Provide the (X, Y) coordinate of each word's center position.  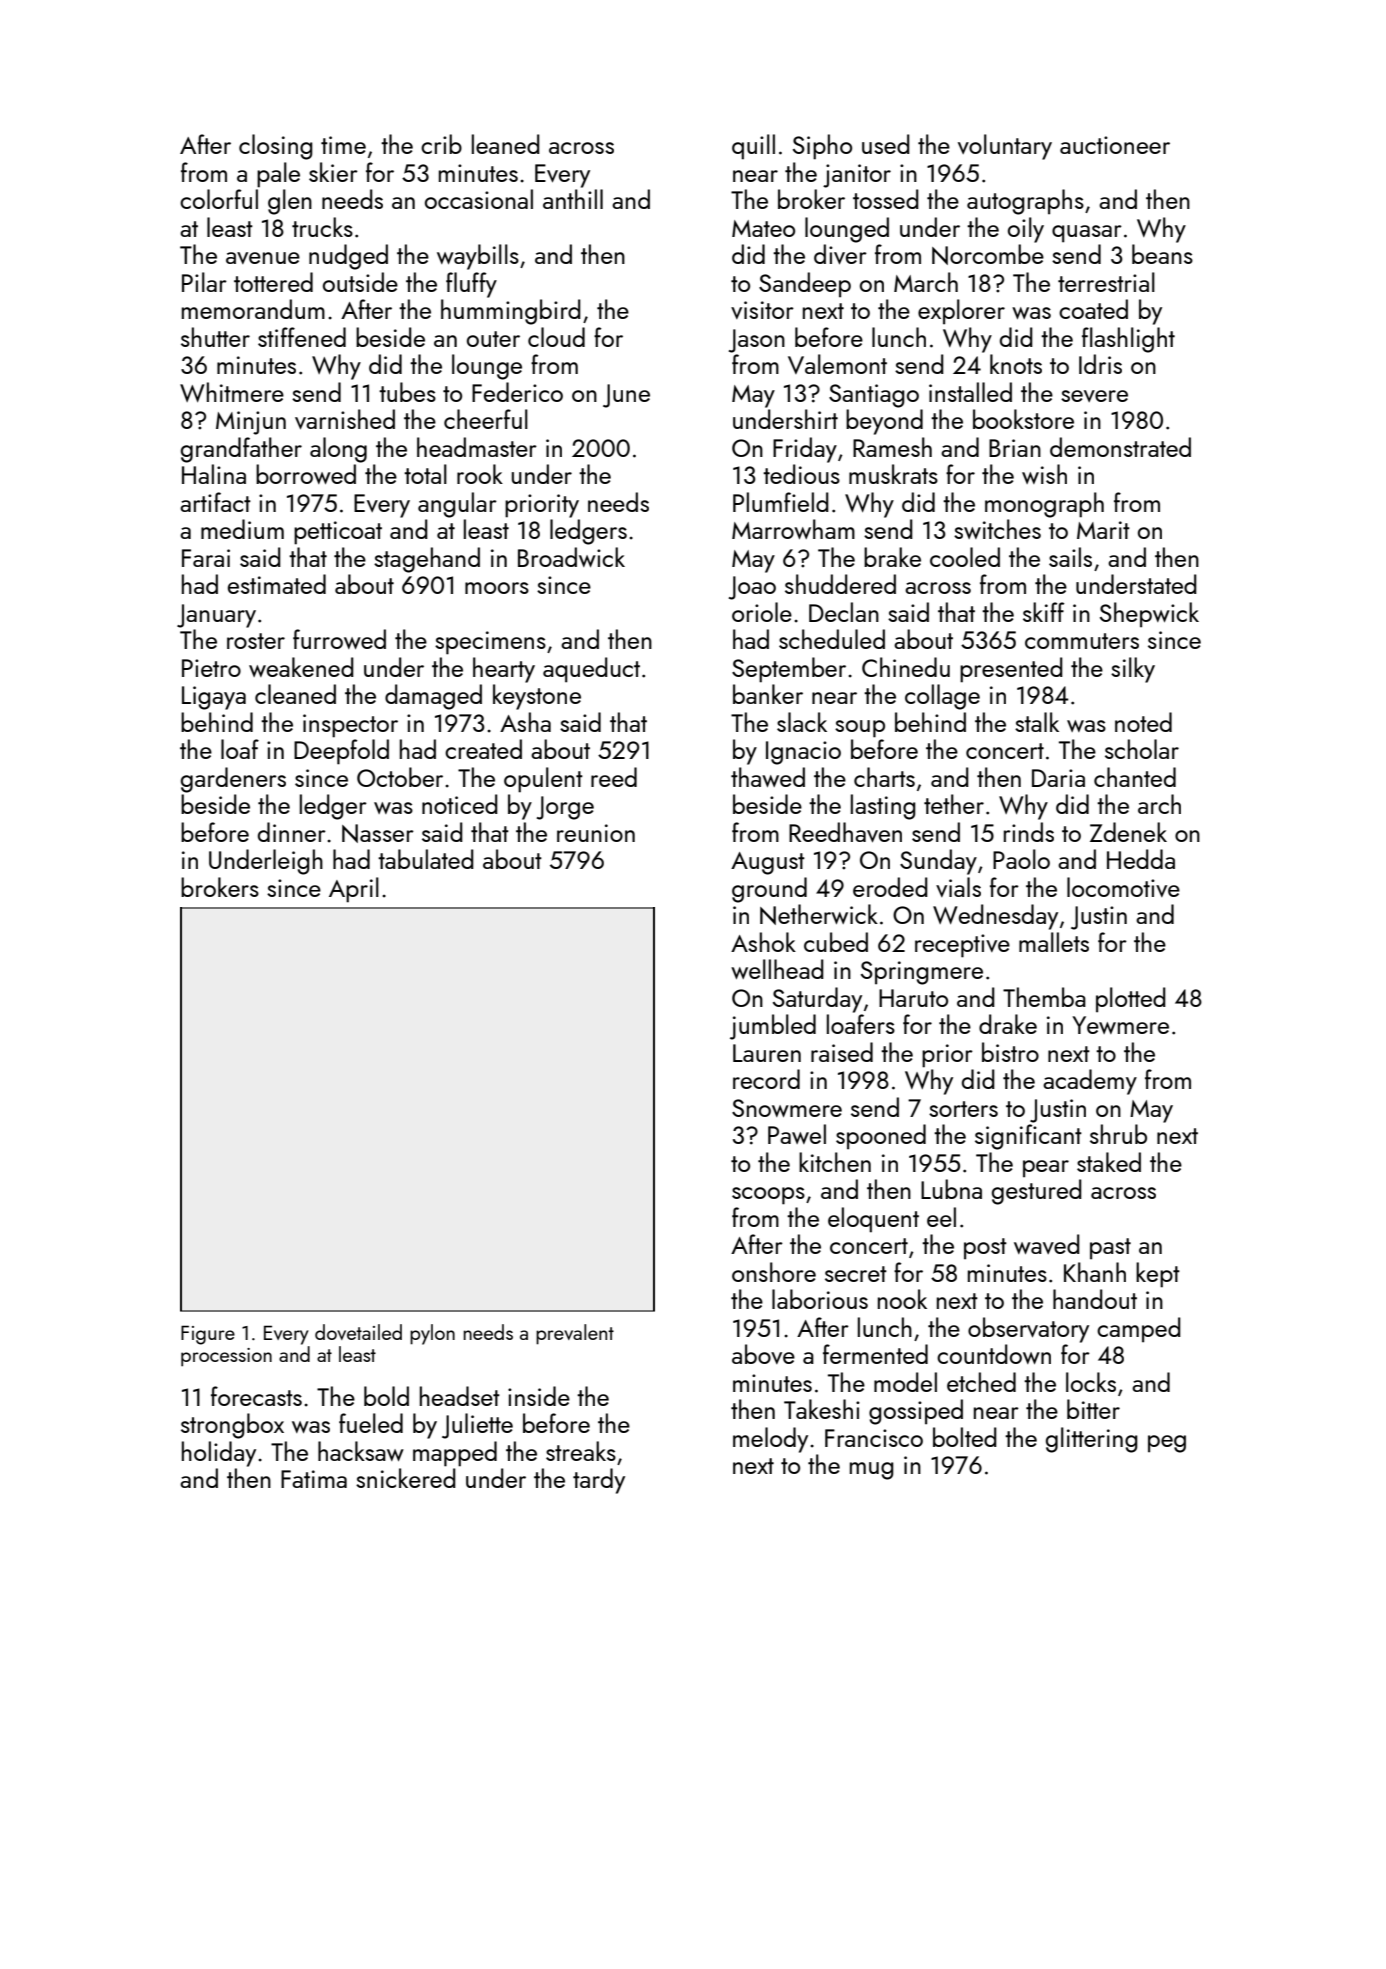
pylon (432, 1334)
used (886, 144)
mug (872, 1471)
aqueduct (591, 670)
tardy (599, 1481)
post (985, 1249)
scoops (768, 1196)
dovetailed (358, 1332)
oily (1026, 230)
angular (457, 505)
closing (276, 147)
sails (1070, 557)
